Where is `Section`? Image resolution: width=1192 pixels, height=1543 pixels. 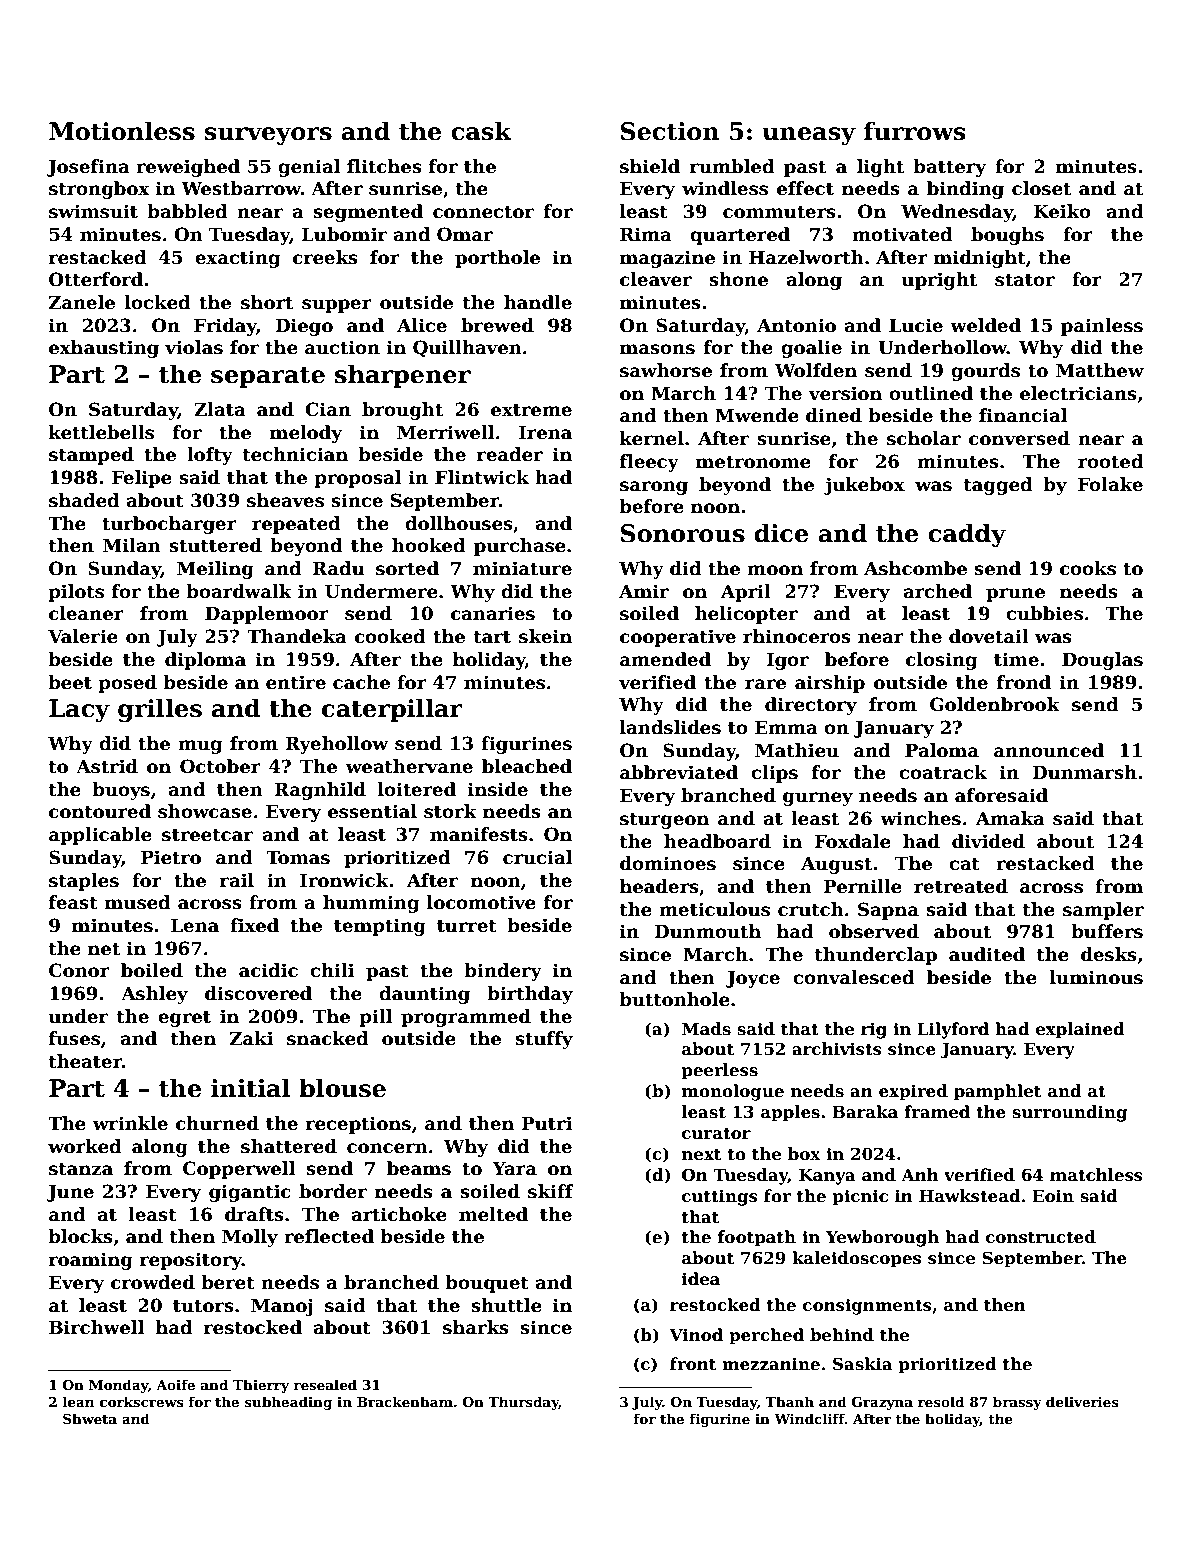
Section is located at coordinates (670, 131).
